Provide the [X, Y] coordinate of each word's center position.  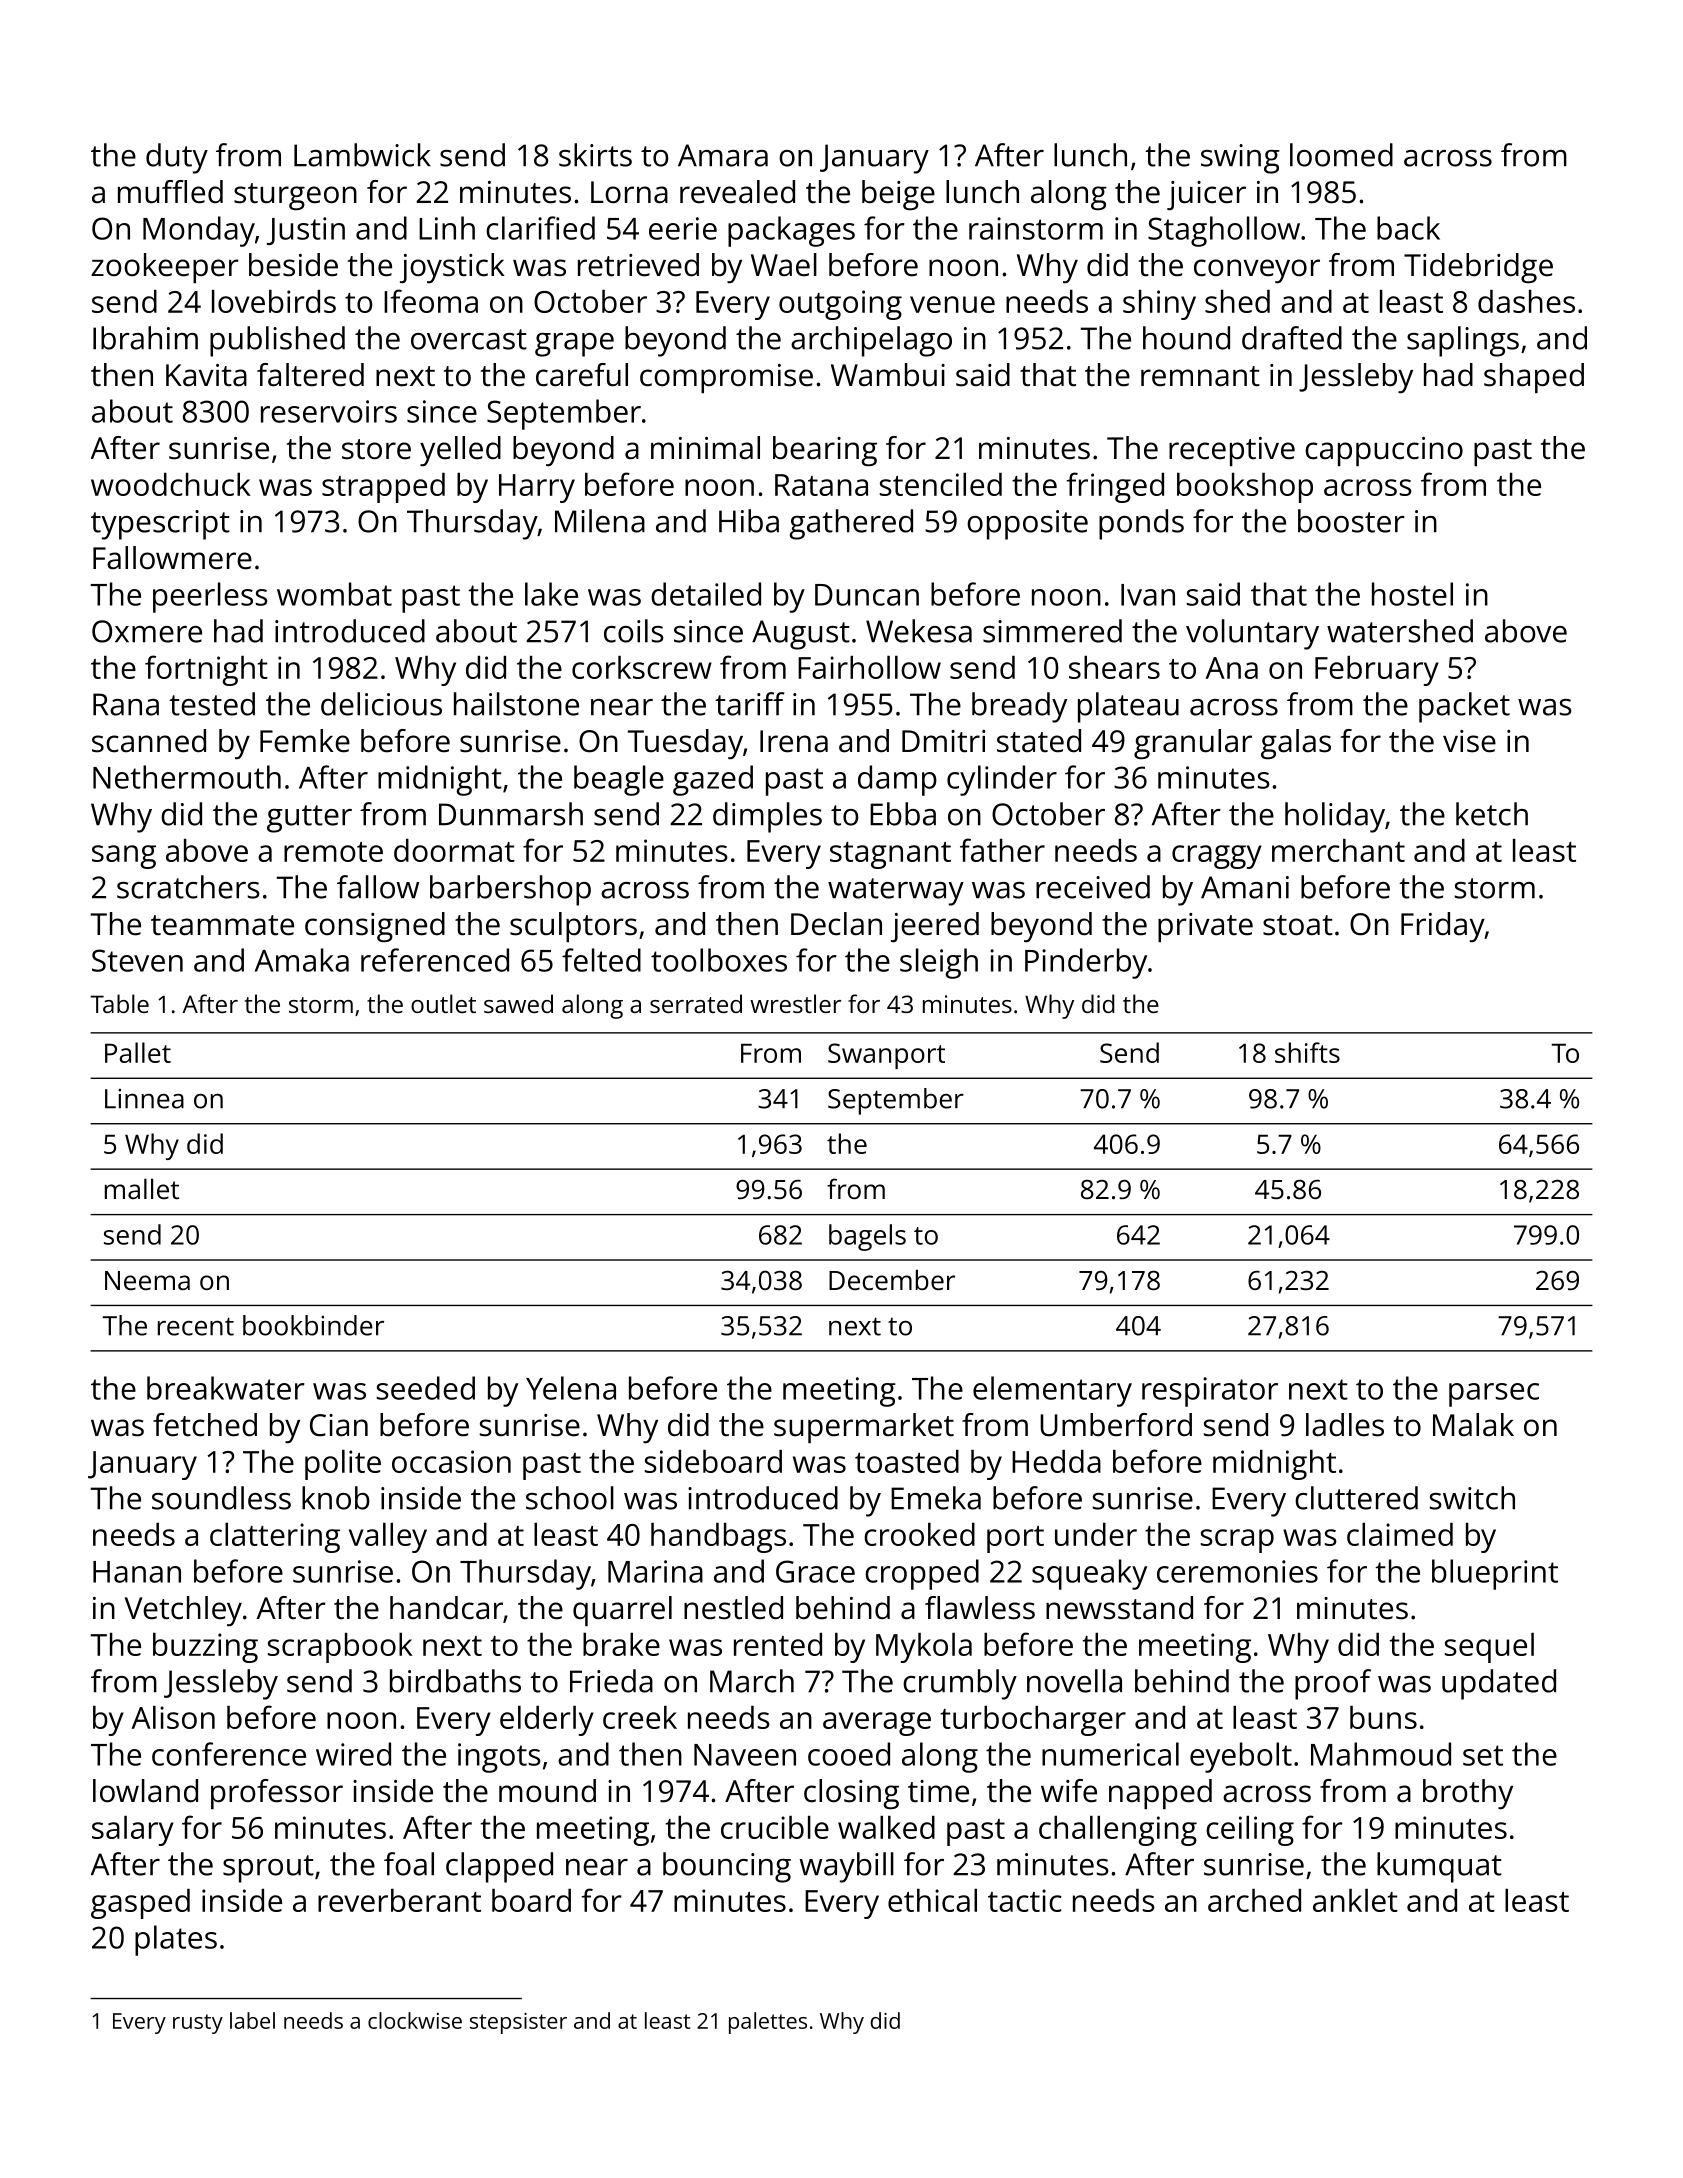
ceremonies [1237, 1571]
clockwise [415, 2020]
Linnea [144, 1099]
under [1096, 1534]
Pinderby [1086, 963]
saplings [1463, 341]
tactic [1025, 1900]
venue [952, 304]
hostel [1412, 594]
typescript [160, 525]
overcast [469, 339]
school [570, 1498]
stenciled [941, 484]
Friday [1443, 927]
